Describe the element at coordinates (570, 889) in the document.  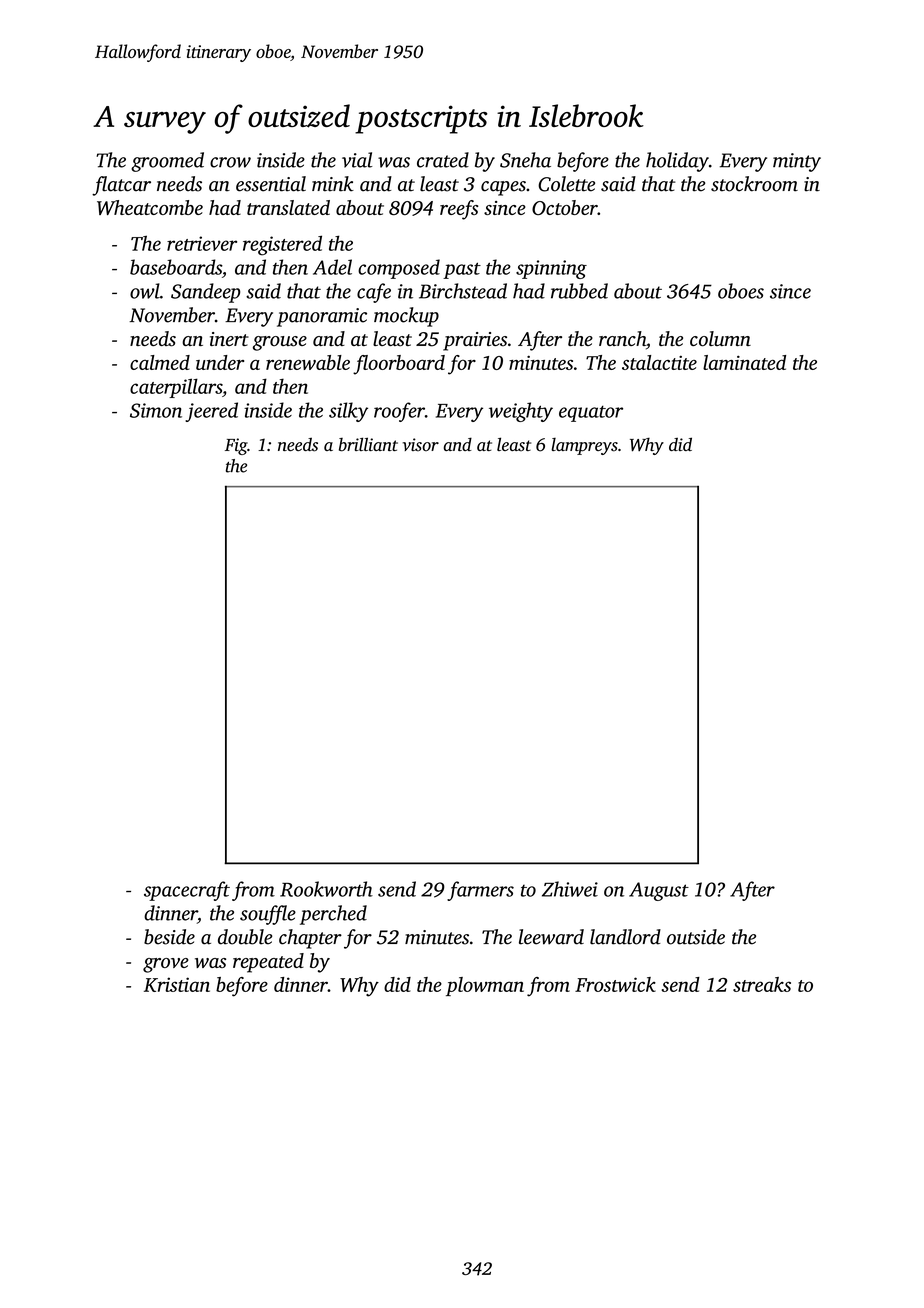
I see `Zhiwei` at that location.
